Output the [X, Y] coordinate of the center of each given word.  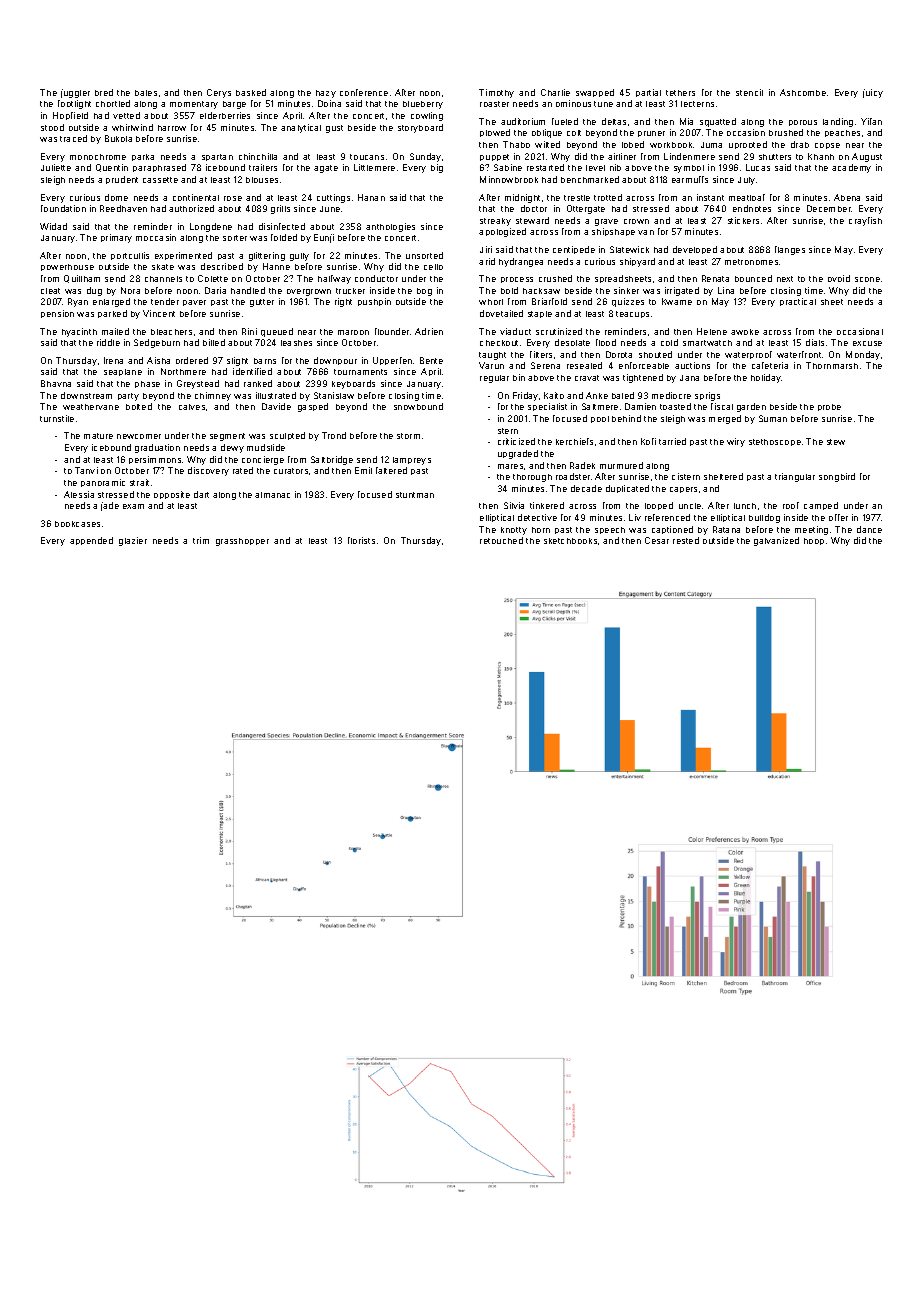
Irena [113, 360]
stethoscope [775, 442]
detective [537, 517]
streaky [495, 222]
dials [815, 342]
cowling [427, 116]
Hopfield [70, 116]
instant [710, 197]
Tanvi [86, 470]
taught [492, 356]
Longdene [211, 227]
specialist [547, 407]
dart [201, 494]
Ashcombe [803, 92]
